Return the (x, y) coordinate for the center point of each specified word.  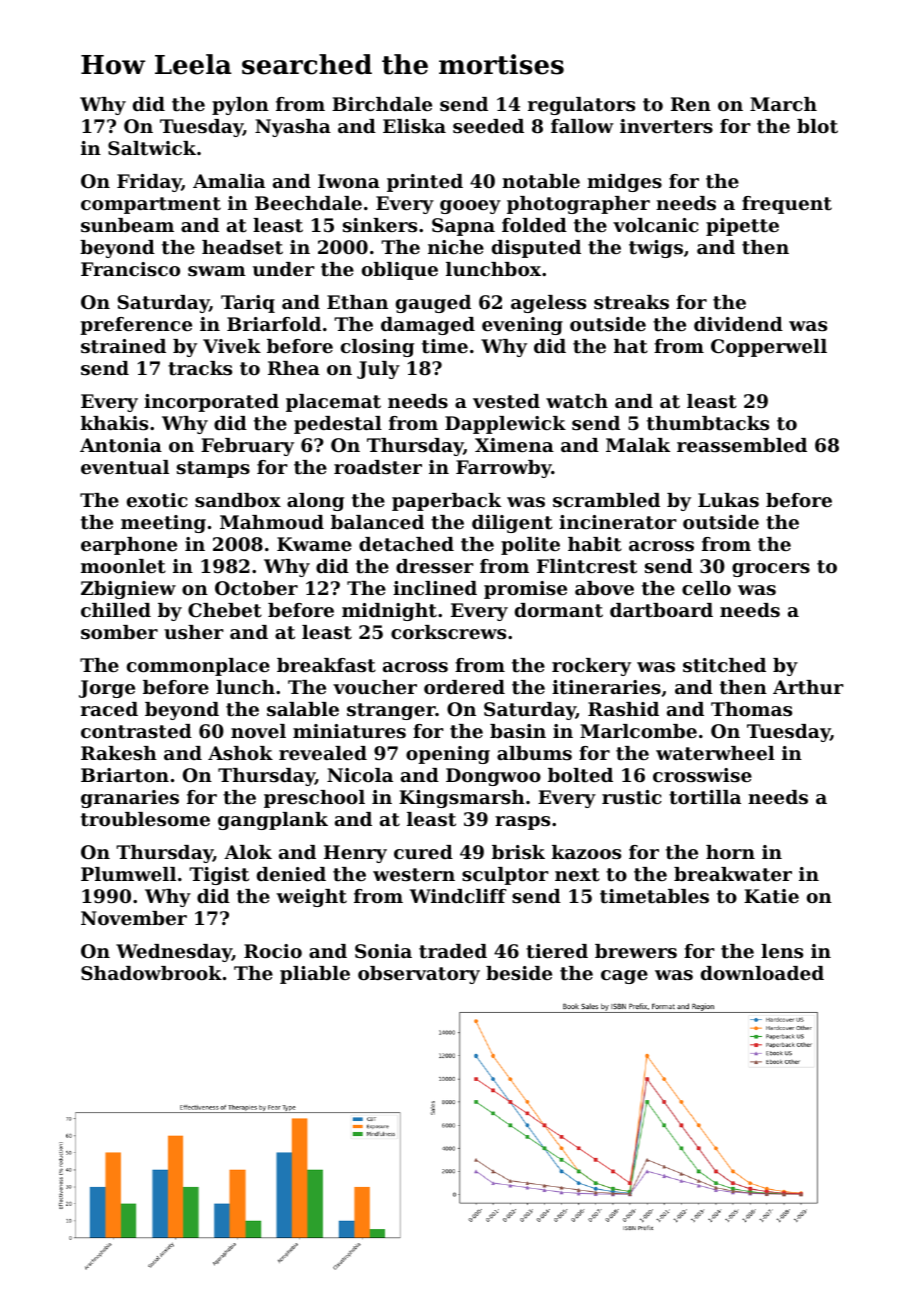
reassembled (742, 445)
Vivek (232, 346)
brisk (518, 852)
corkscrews (448, 632)
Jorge (107, 689)
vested (506, 401)
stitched (724, 665)
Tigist (219, 876)
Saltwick (152, 148)
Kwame (314, 544)
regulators (581, 106)
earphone (129, 546)
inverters (666, 126)
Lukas (728, 500)
